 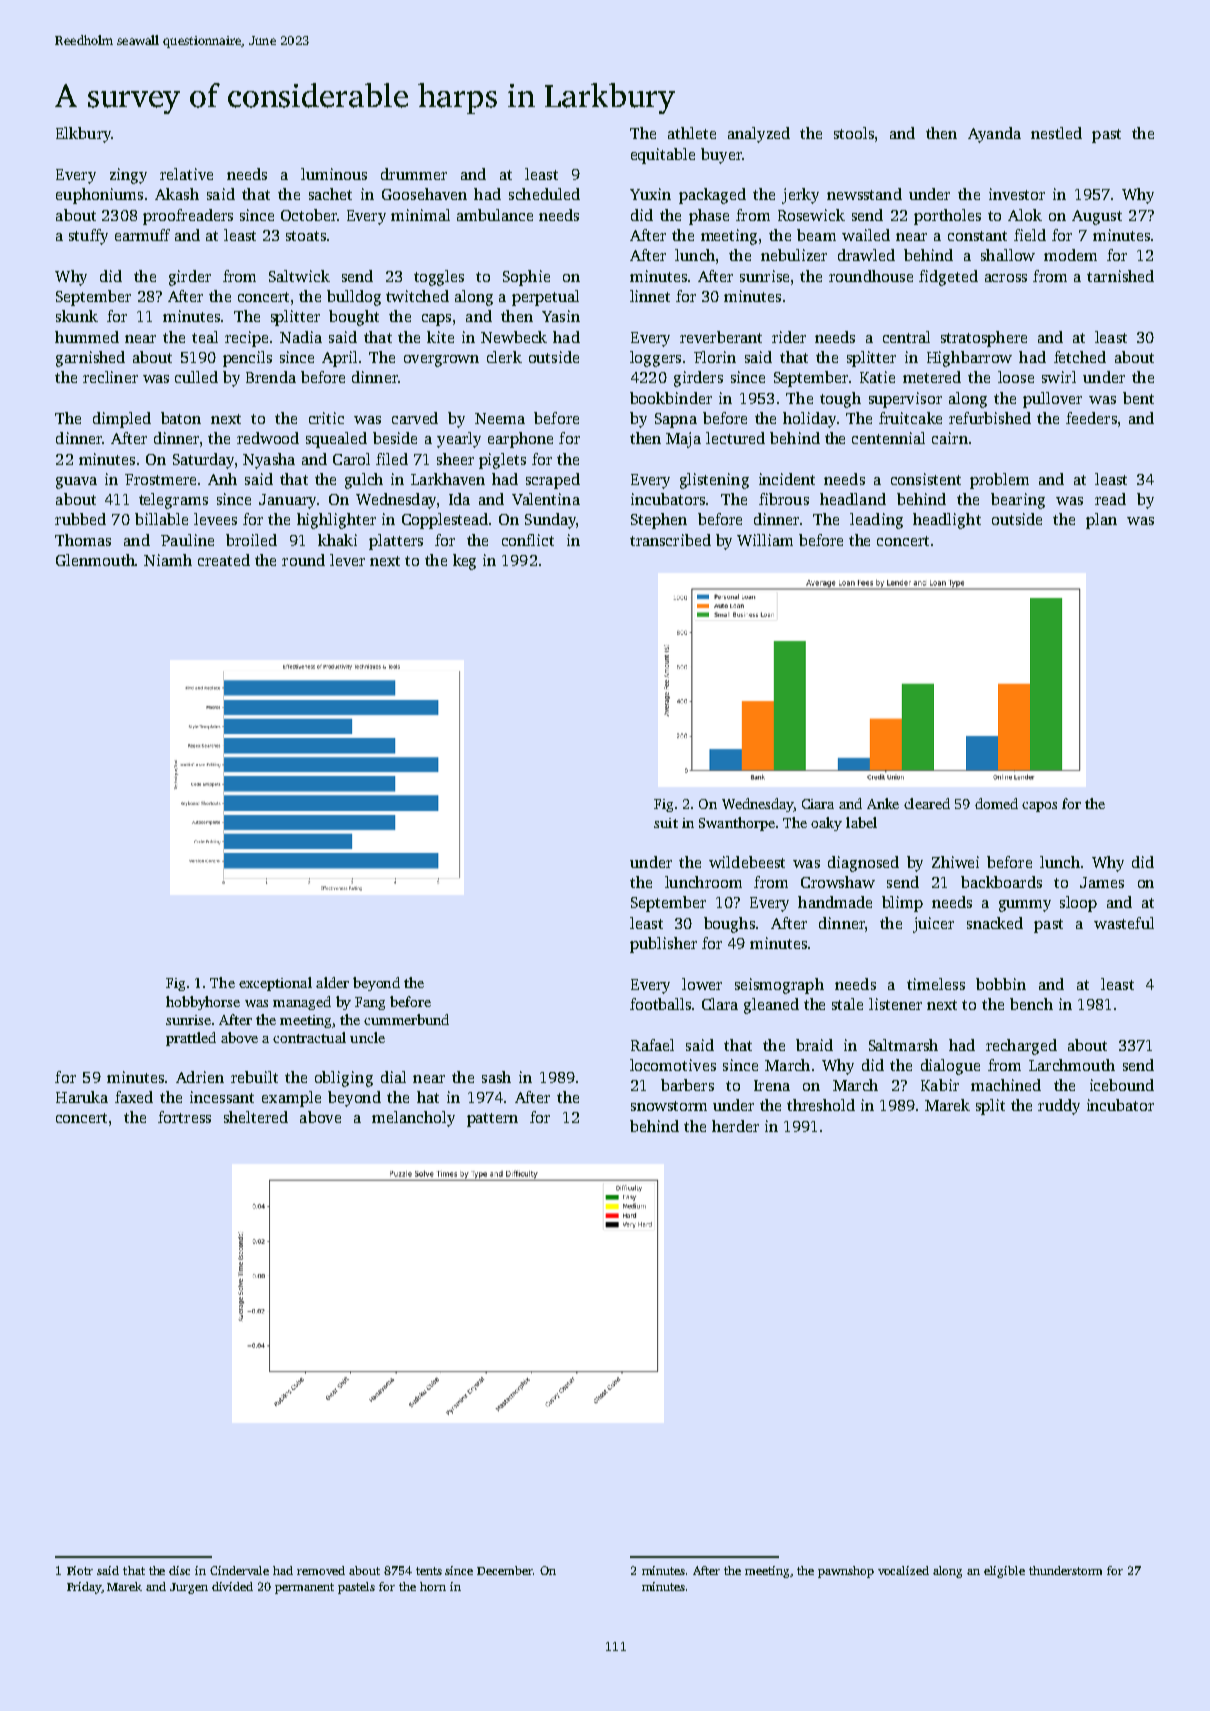 What do you see at coordinates (1004, 1572) in the screenshot?
I see `eligible` at bounding box center [1004, 1572].
